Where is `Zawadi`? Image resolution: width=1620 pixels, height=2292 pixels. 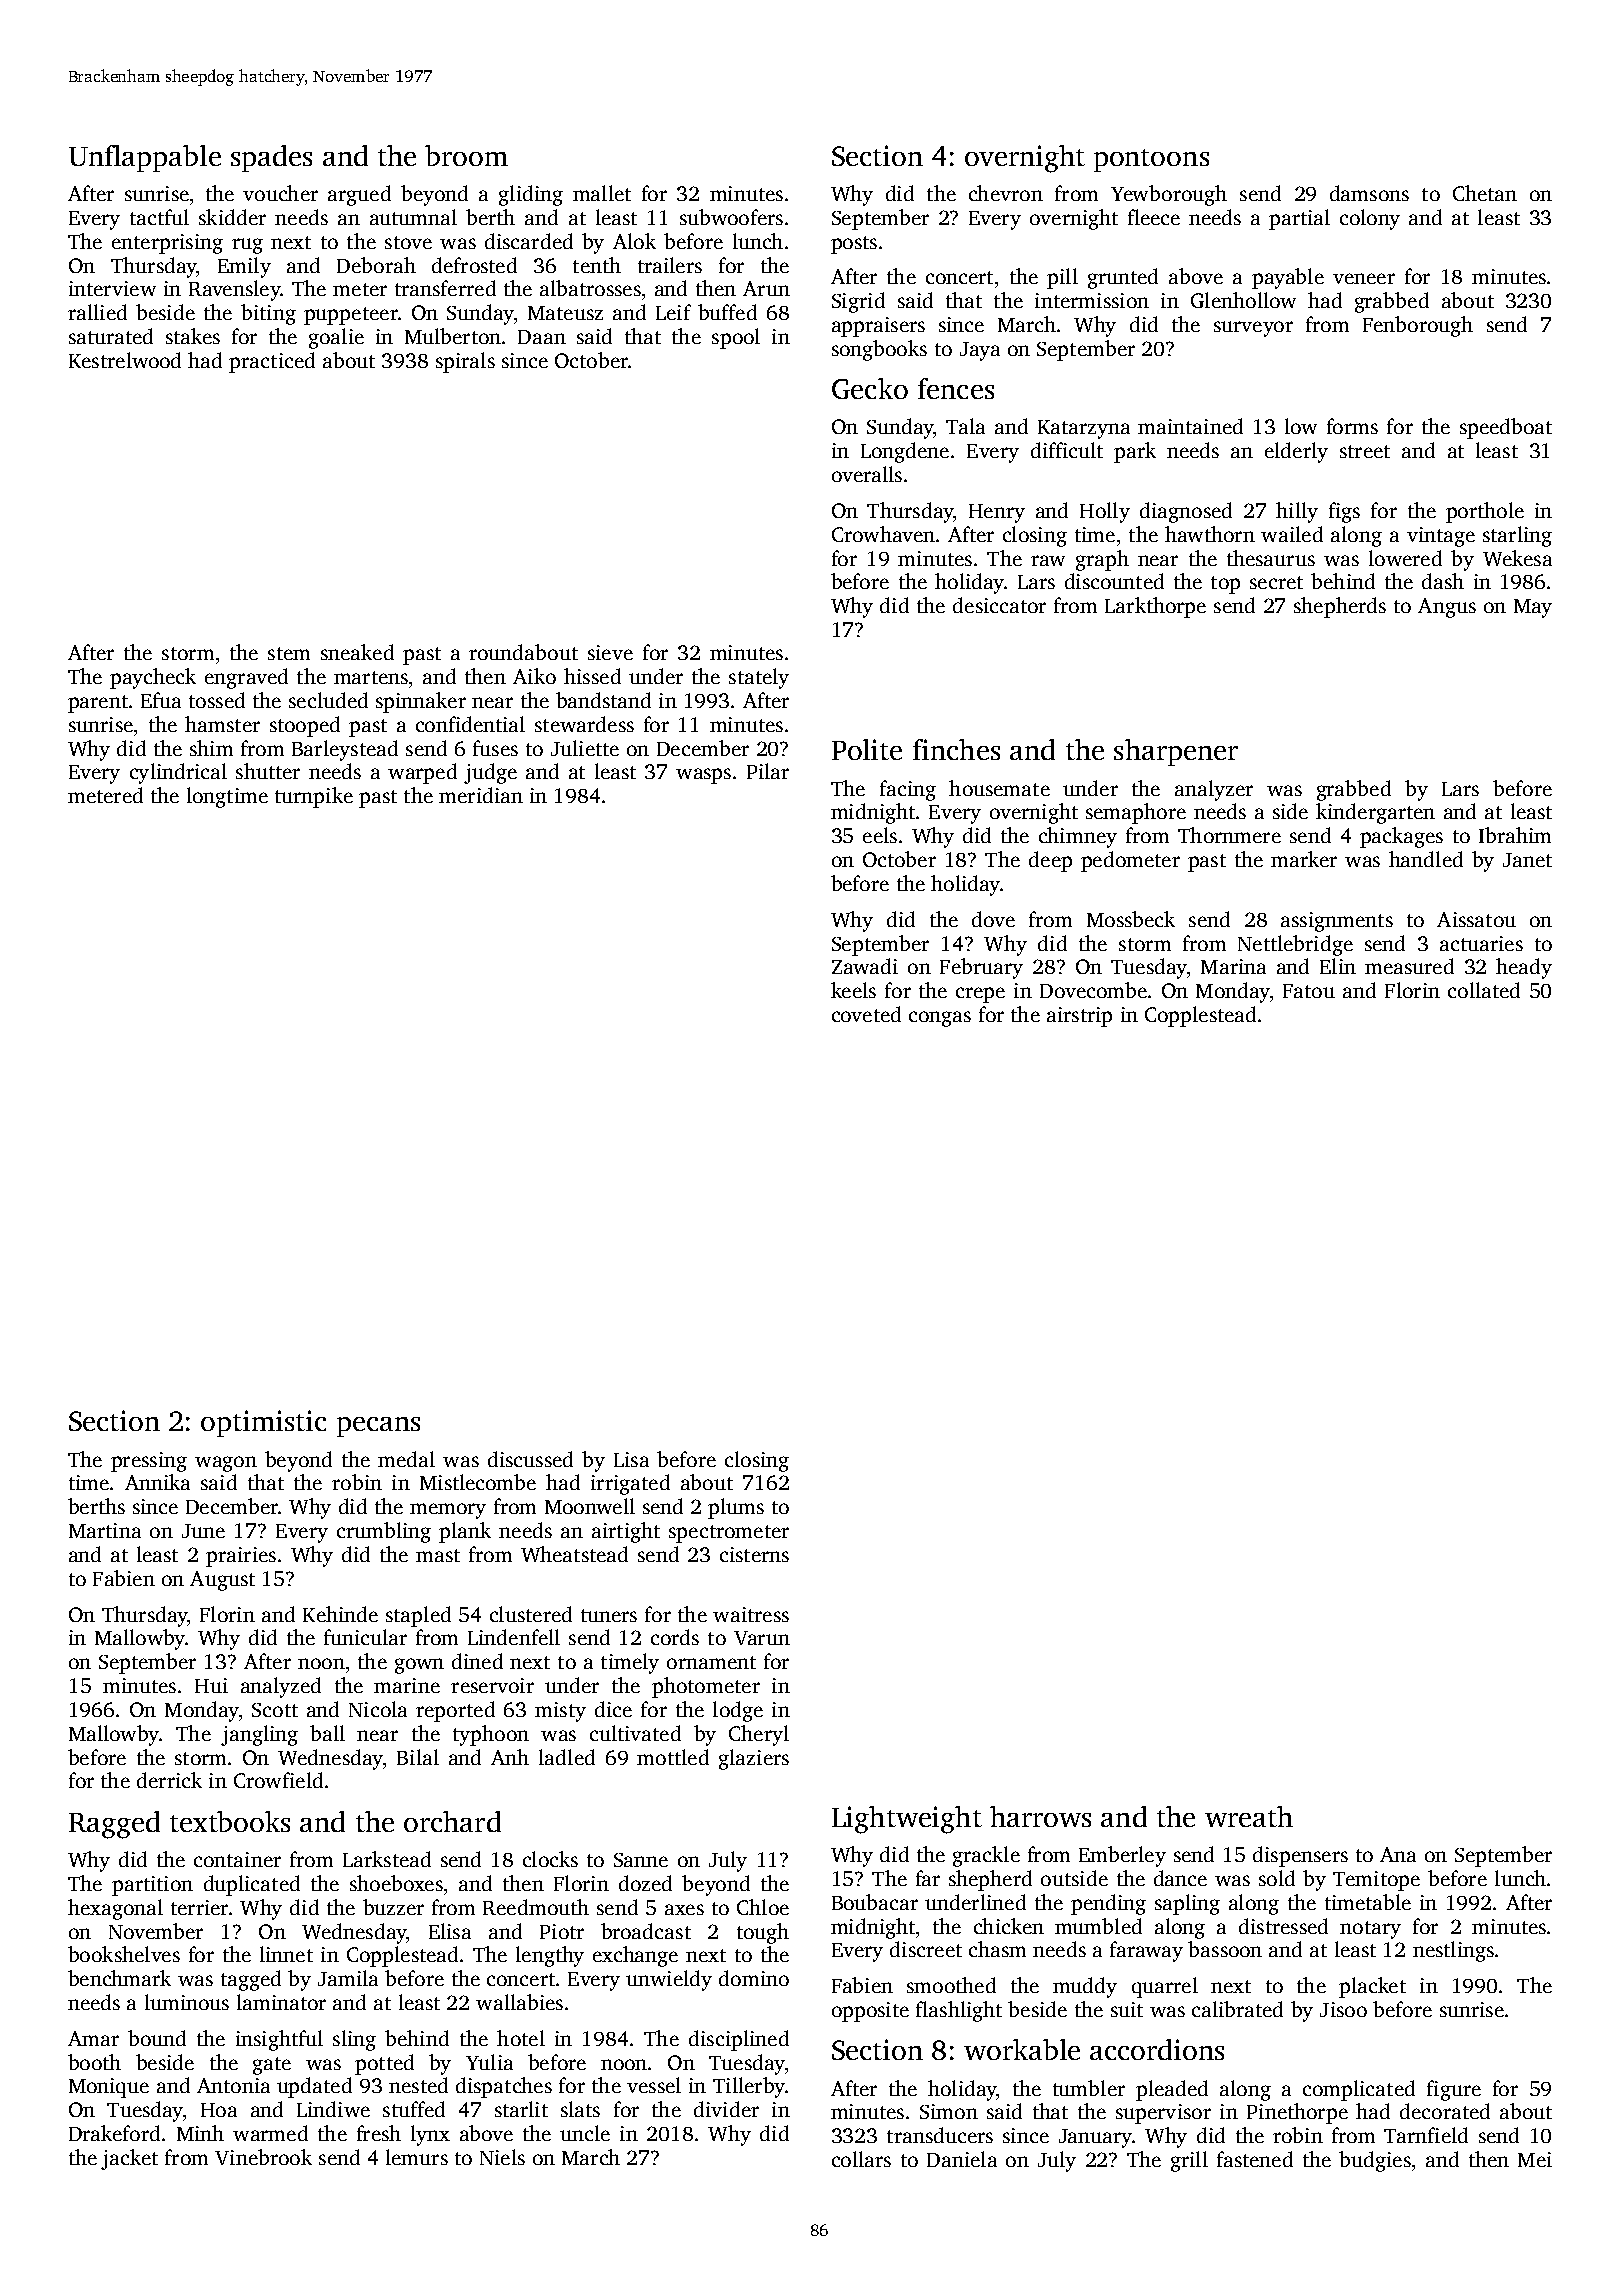 Zawadi is located at coordinates (865, 966).
